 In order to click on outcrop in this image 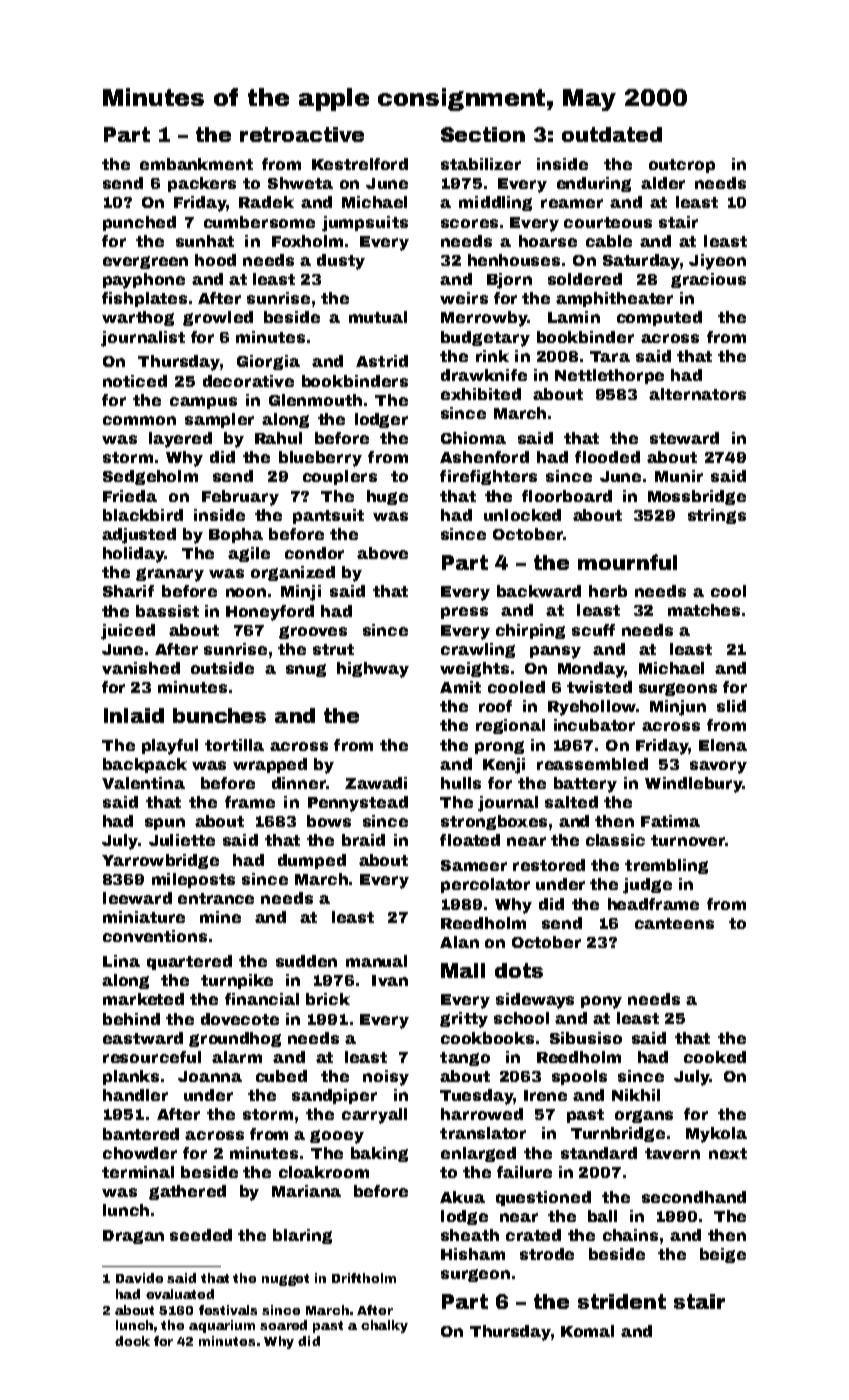, I will do `click(682, 166)`.
